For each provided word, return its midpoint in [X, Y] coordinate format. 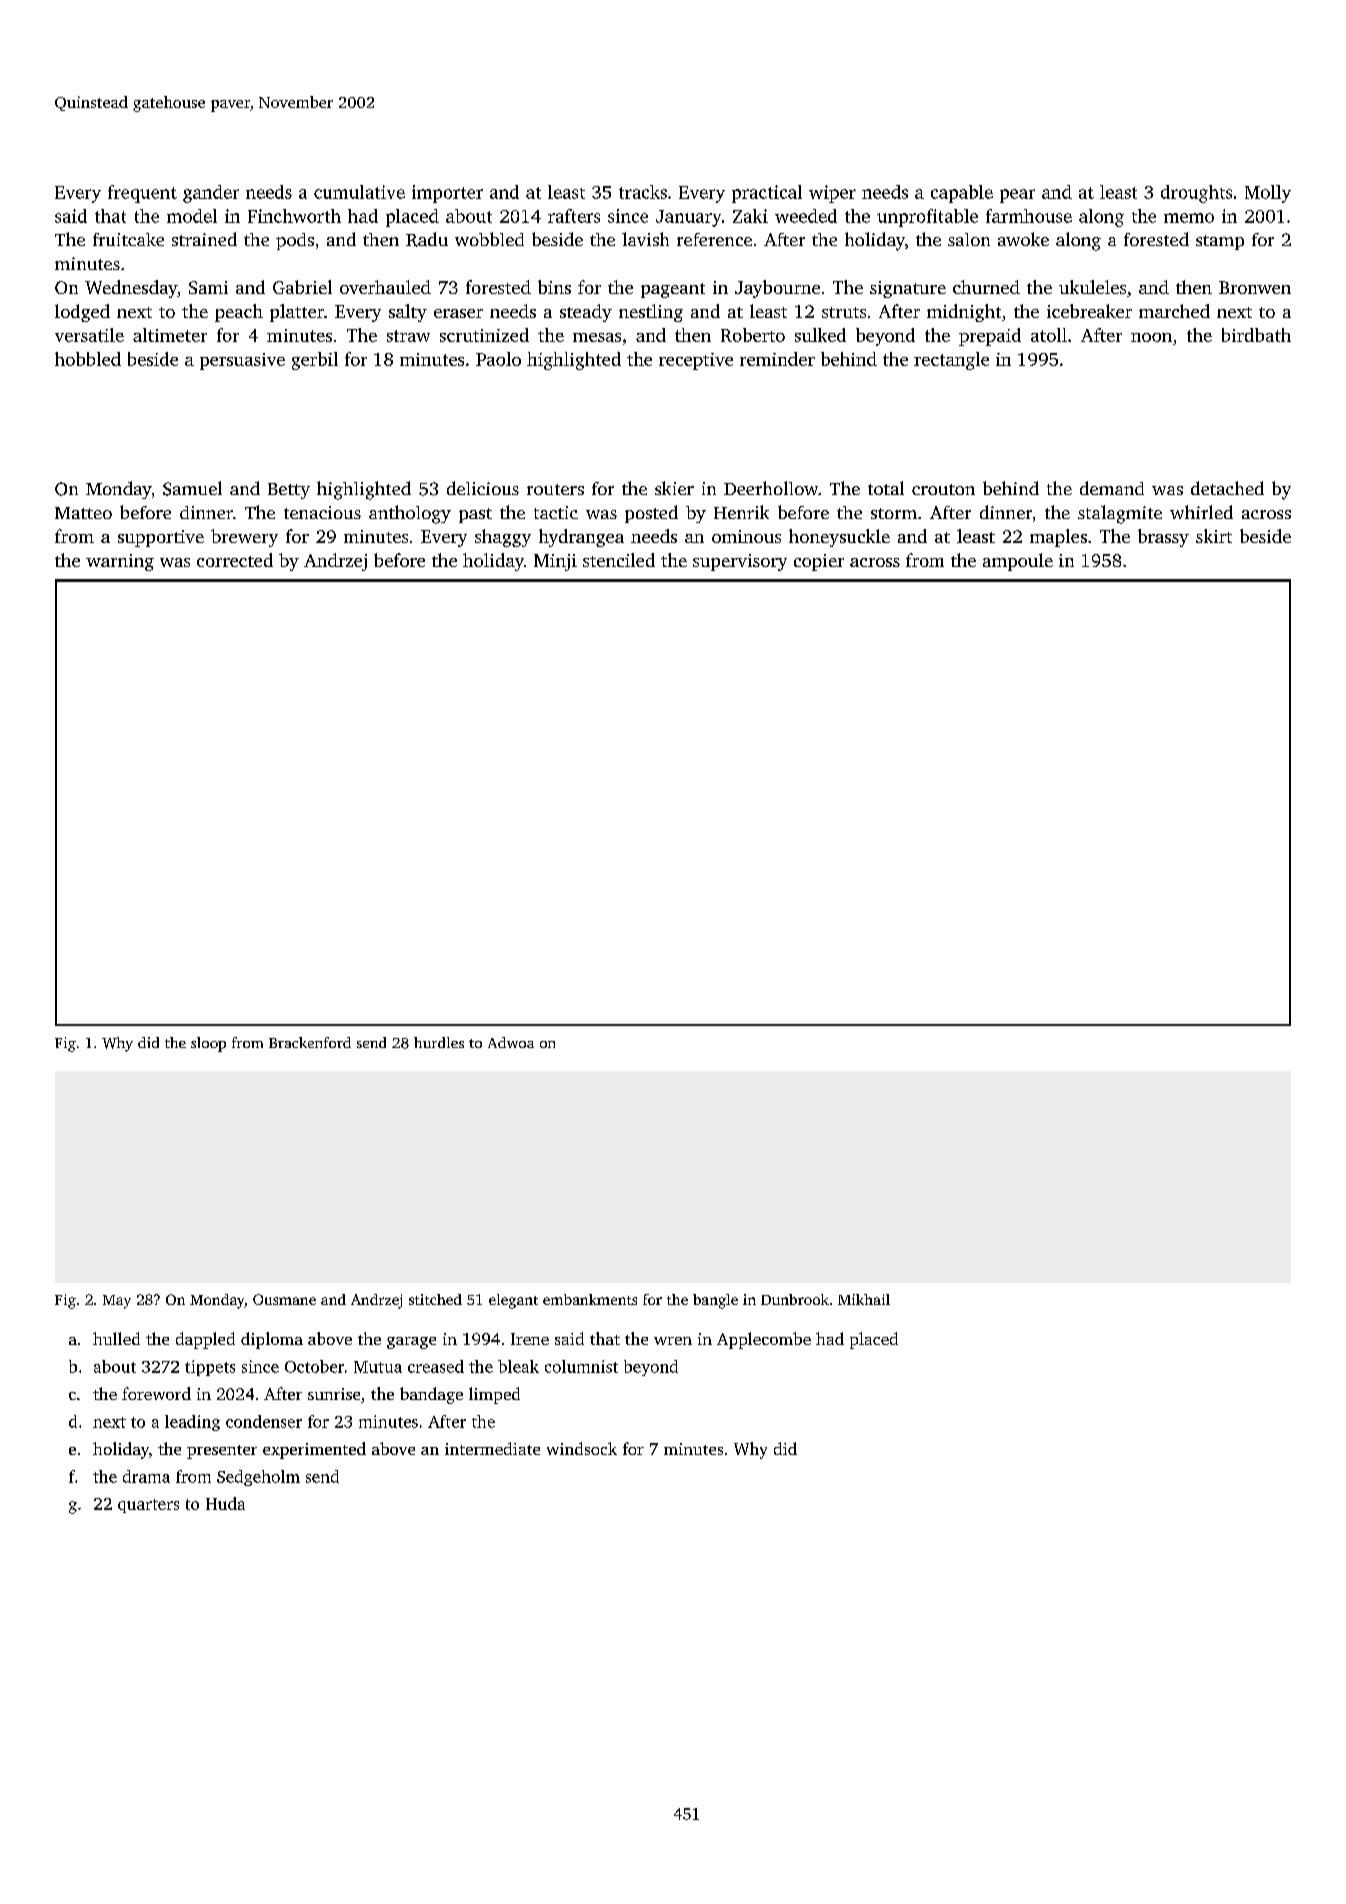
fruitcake [128, 239]
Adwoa [511, 1042]
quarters [148, 1506]
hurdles [439, 1042]
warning [120, 562]
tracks [643, 192]
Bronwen [1255, 287]
